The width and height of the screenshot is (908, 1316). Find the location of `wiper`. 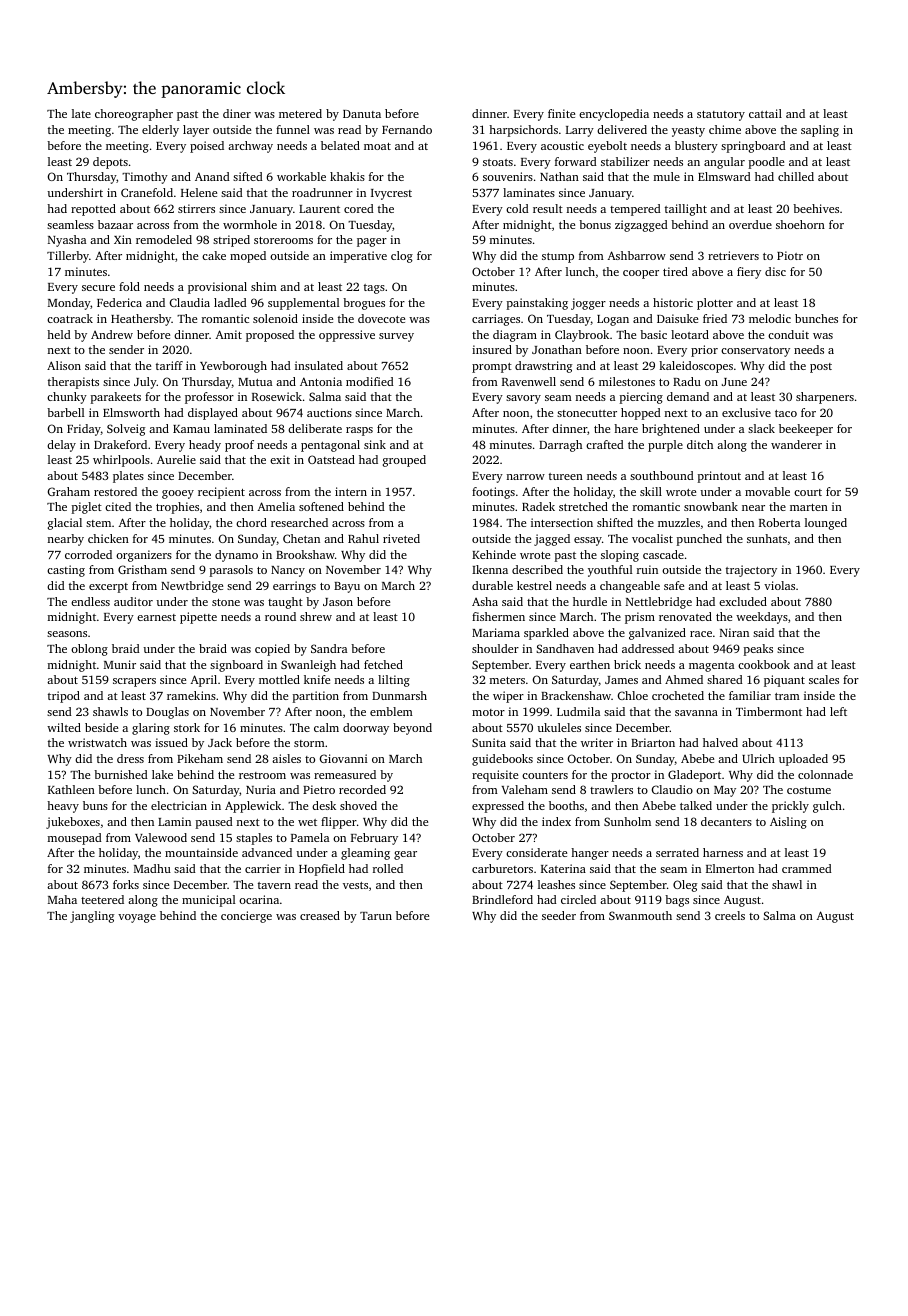

wiper is located at coordinates (508, 697).
